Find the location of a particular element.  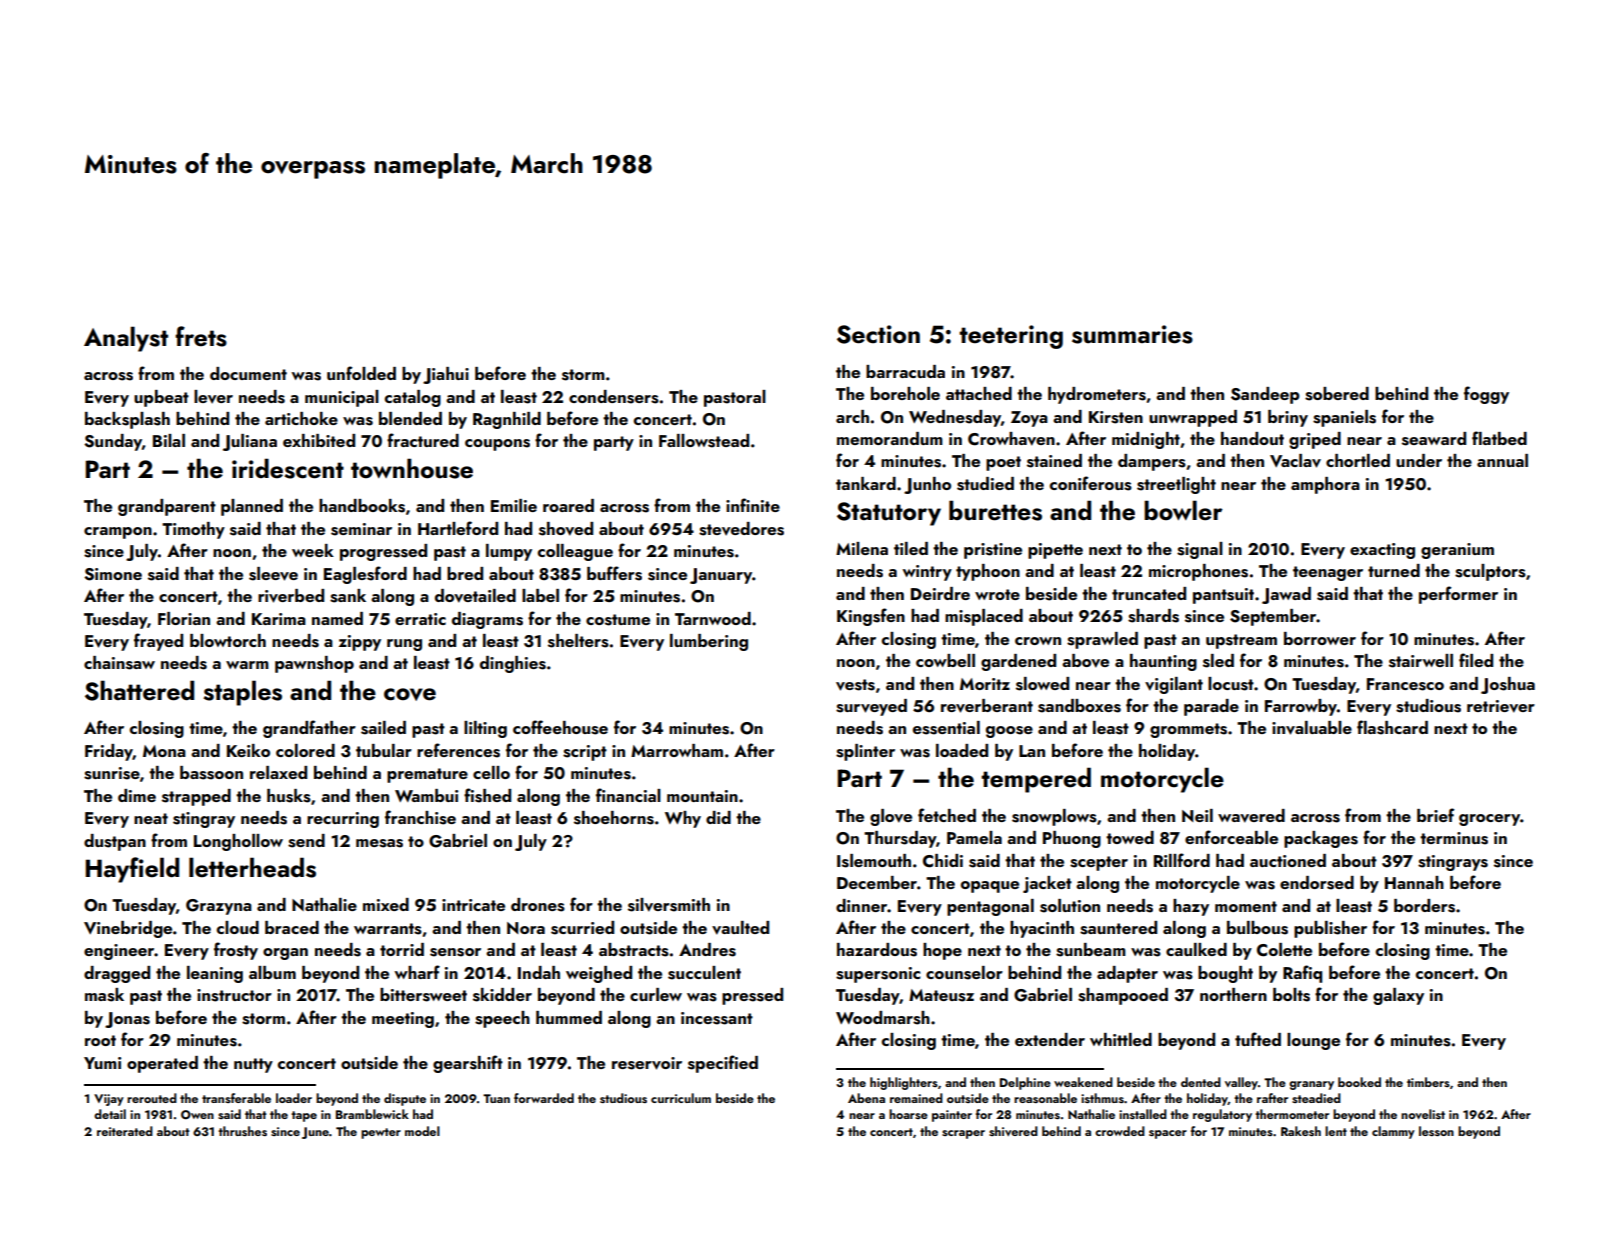

pewter is located at coordinates (381, 1133).
